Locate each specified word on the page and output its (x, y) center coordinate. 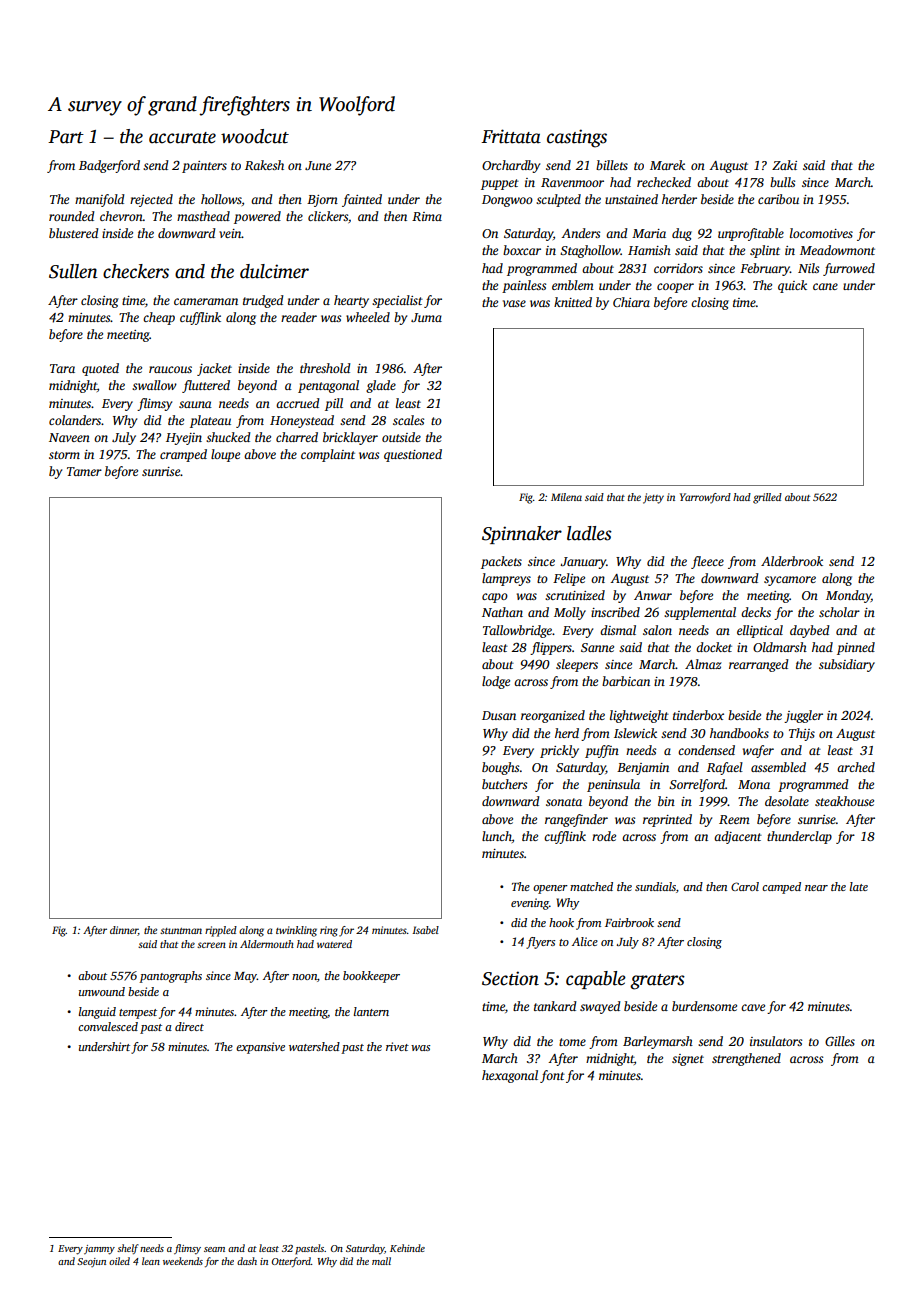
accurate (182, 138)
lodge (496, 682)
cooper (675, 288)
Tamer (84, 471)
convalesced (108, 1026)
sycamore (790, 581)
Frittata (511, 136)
